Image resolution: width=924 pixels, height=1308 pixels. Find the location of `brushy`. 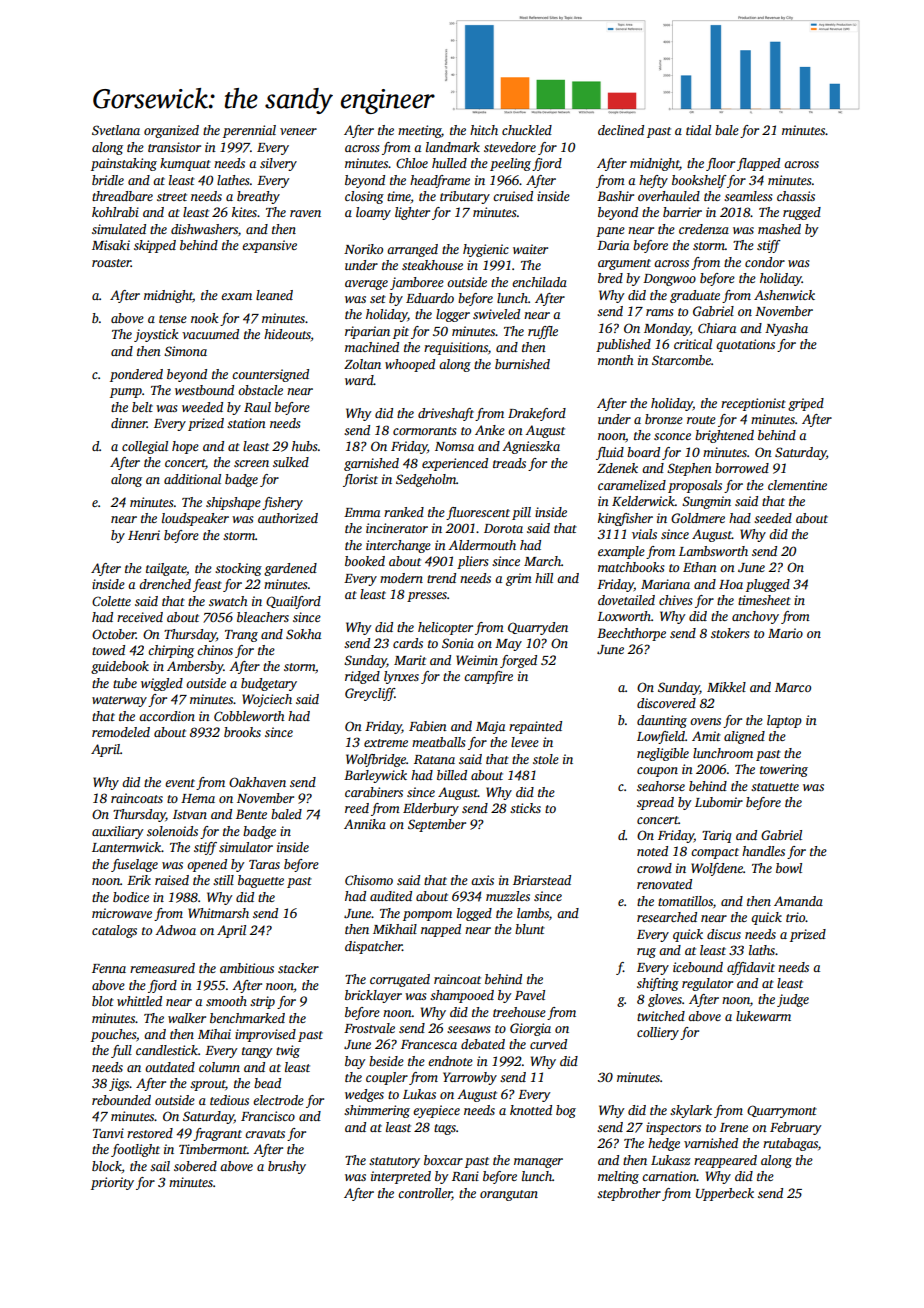

brushy is located at coordinates (287, 1167).
